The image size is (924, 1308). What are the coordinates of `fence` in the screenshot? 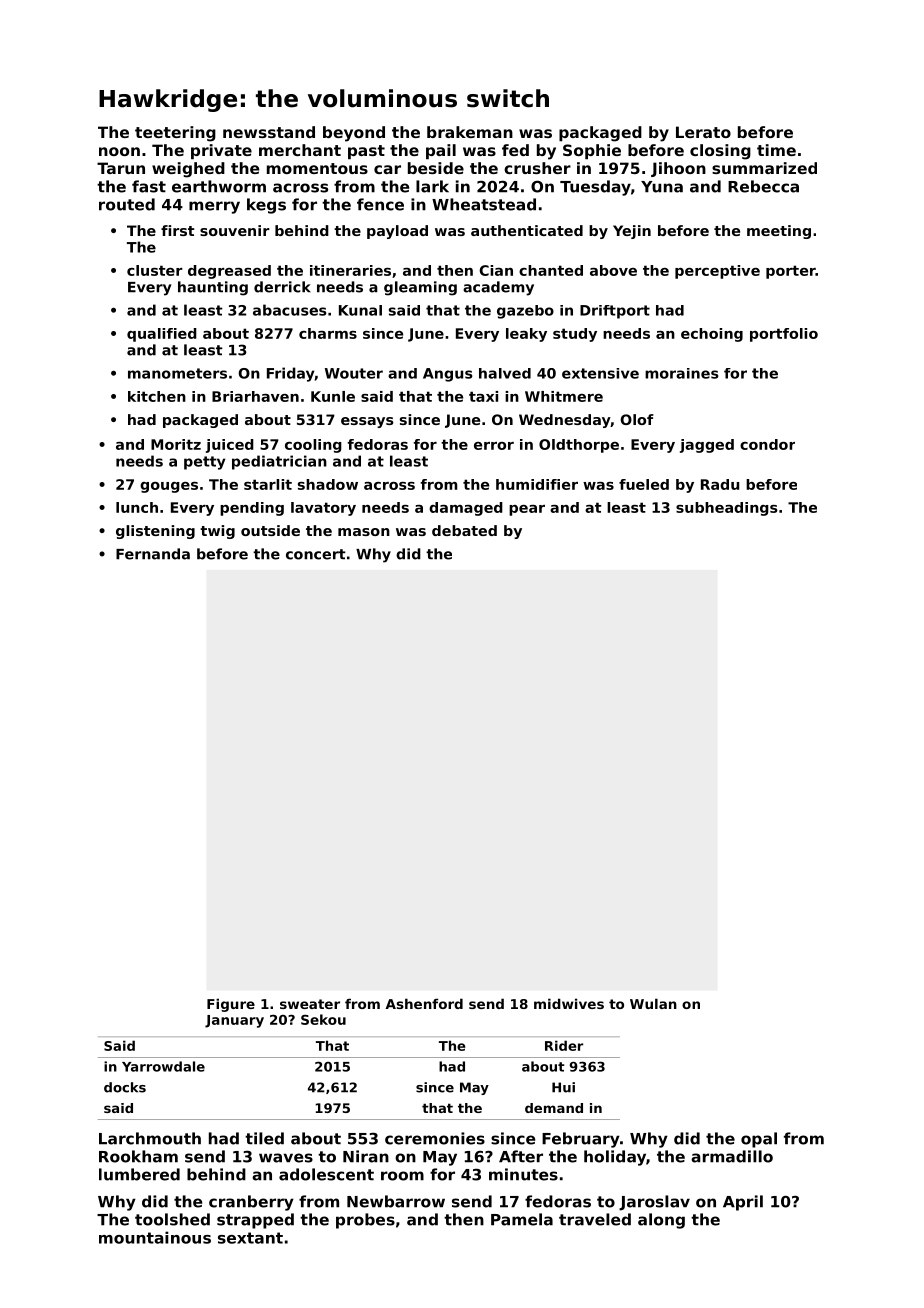 It's located at (380, 204).
